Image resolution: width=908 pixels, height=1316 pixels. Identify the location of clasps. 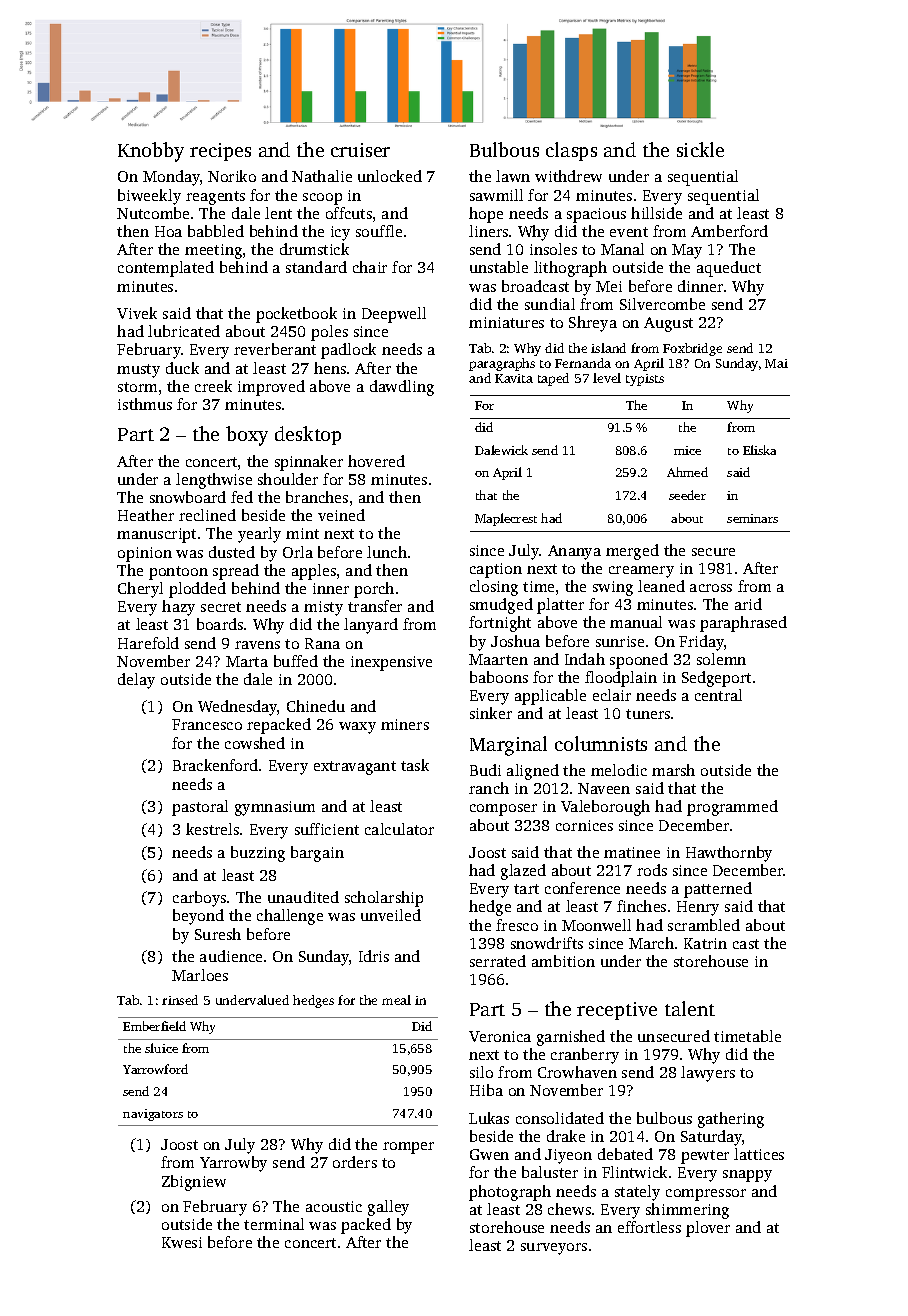
(571, 151).
